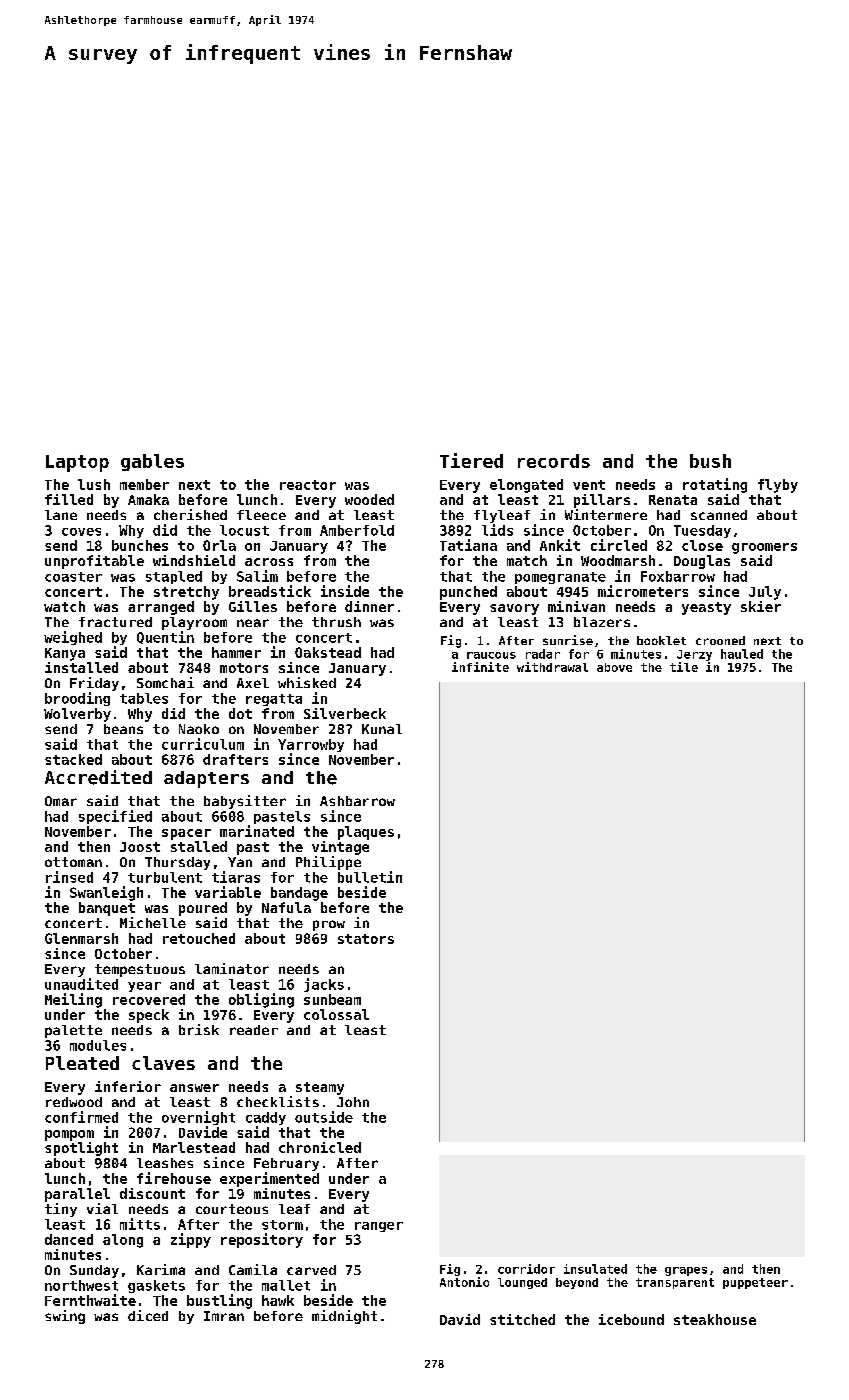  Describe the element at coordinates (308, 485) in the screenshot. I see `reactor` at that location.
